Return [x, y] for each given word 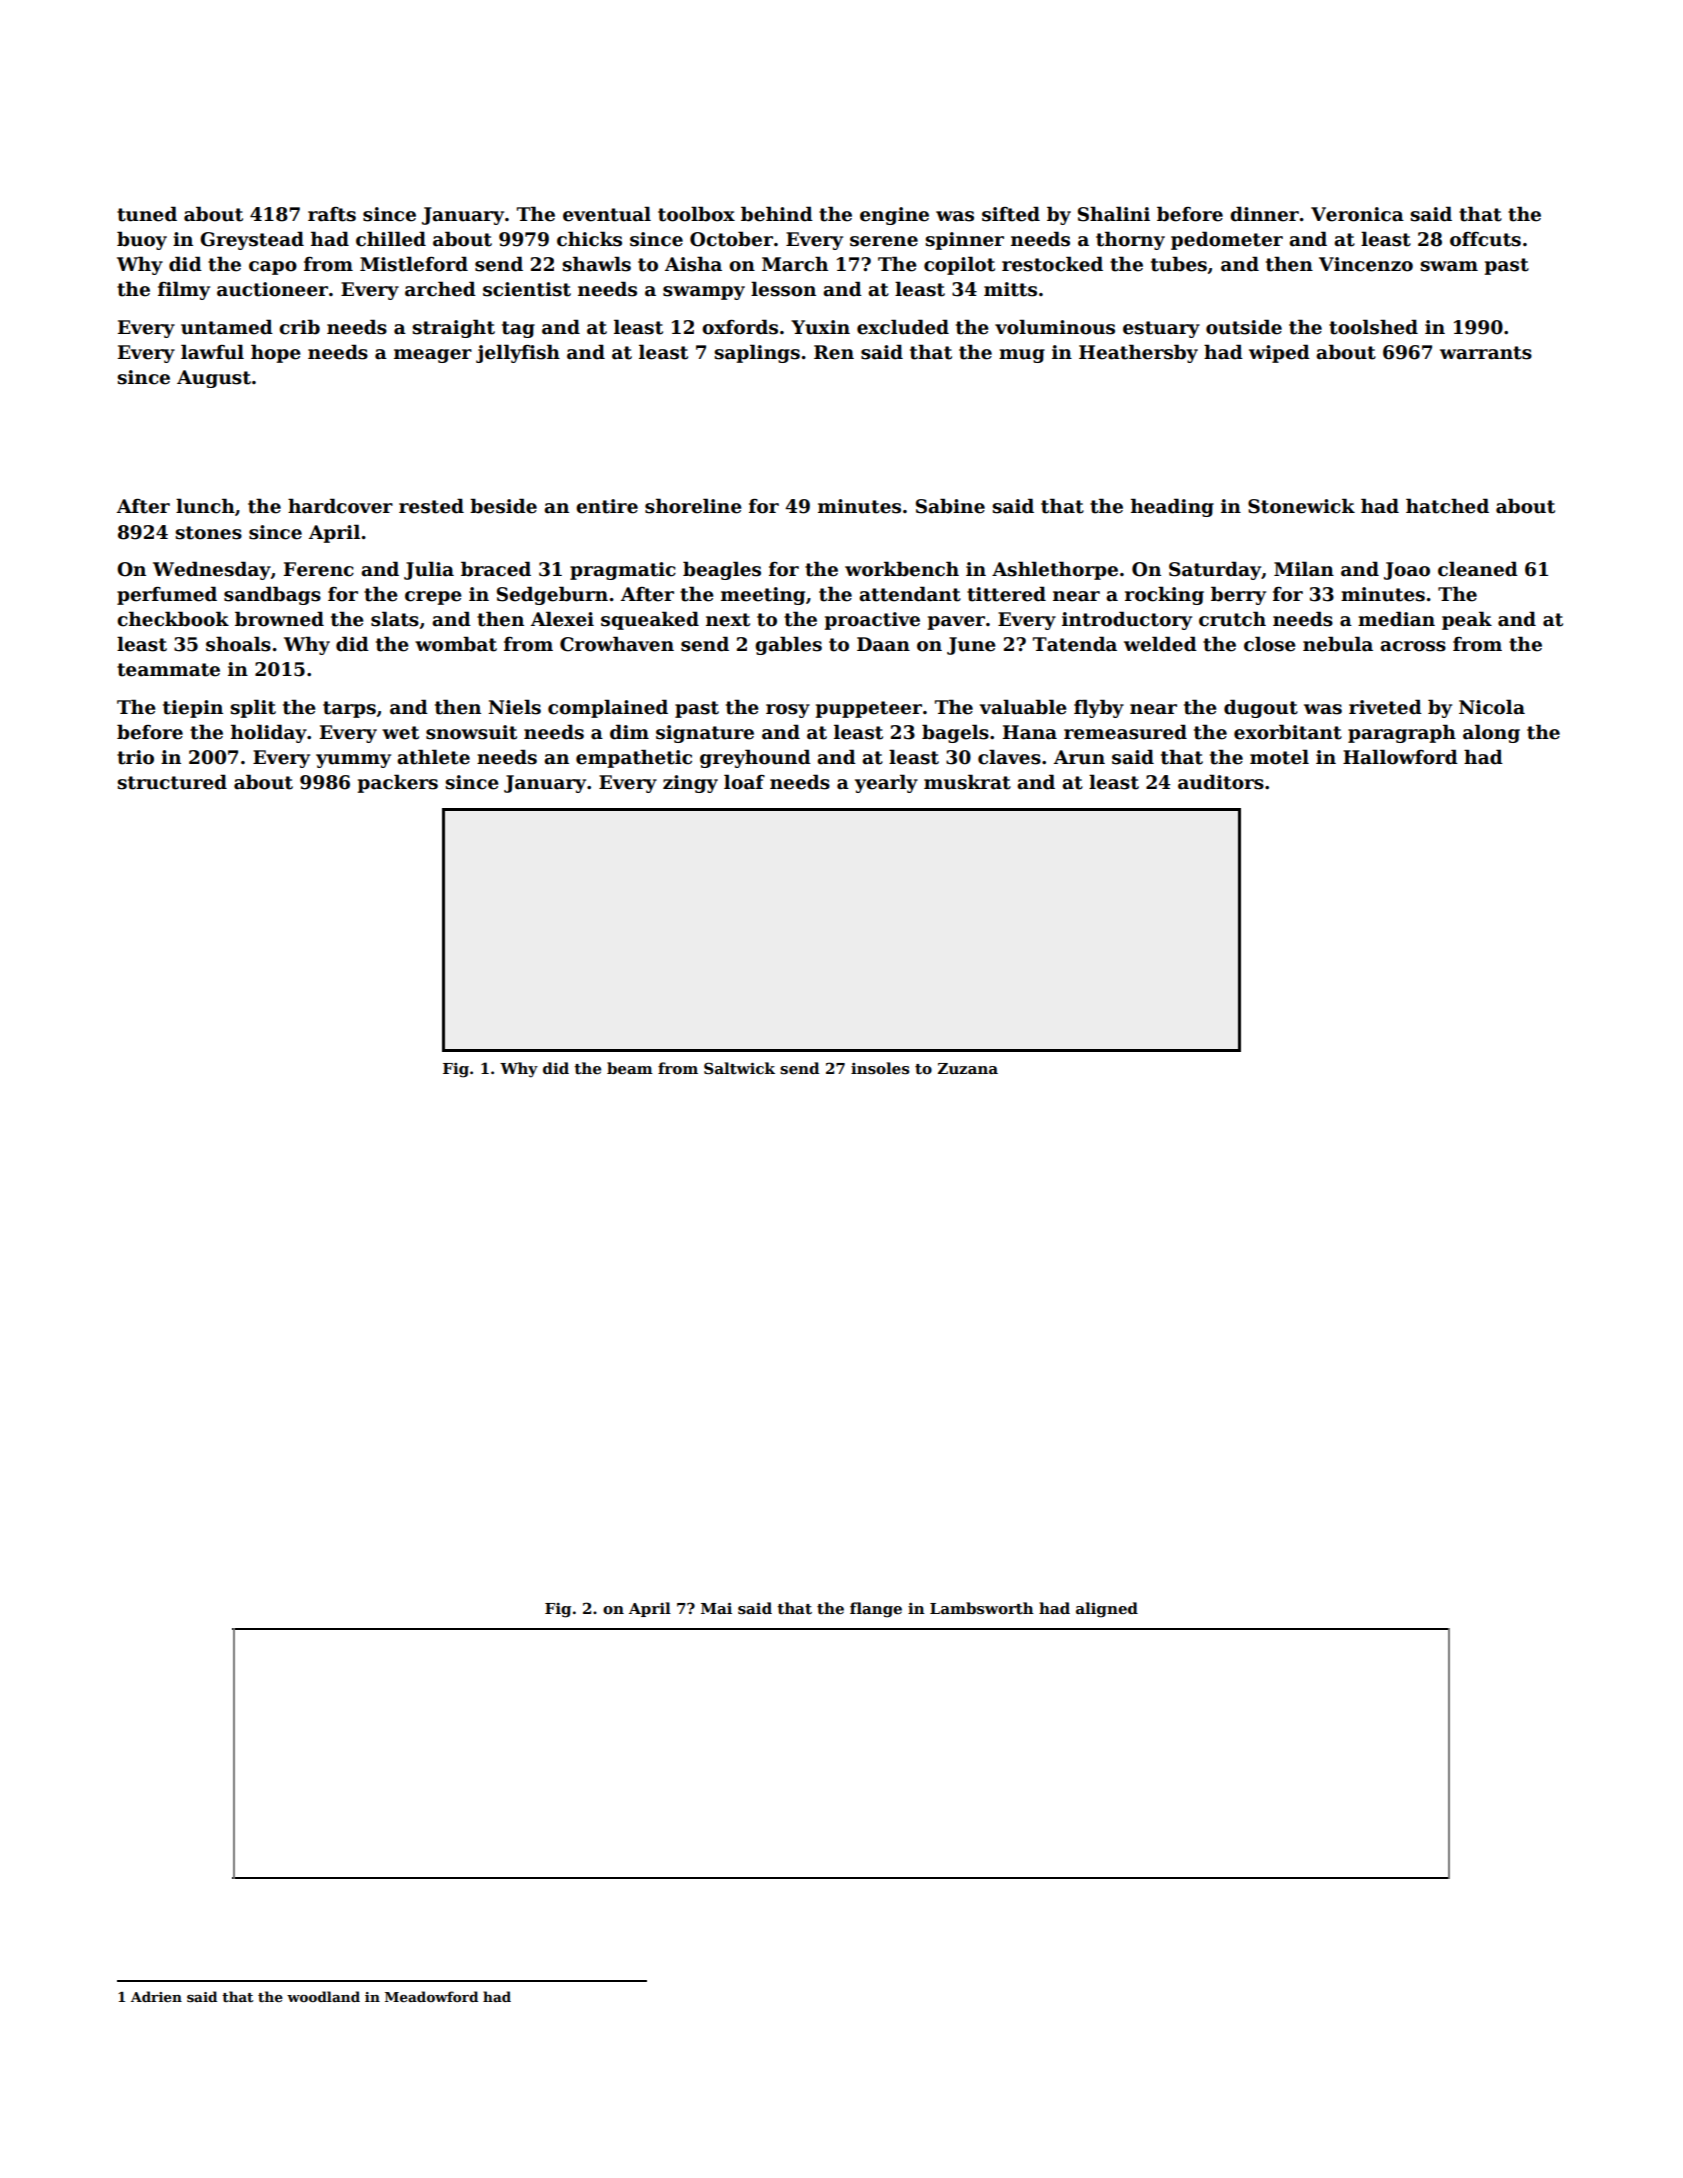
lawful [212, 352]
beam [630, 1068]
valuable [1023, 707]
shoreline [693, 506]
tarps [349, 709]
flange [876, 1610]
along [1491, 733]
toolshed [1373, 327]
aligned [1107, 1610]
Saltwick [739, 1068]
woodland [323, 1996]
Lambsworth [982, 1608]
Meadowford [431, 1996]
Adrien [156, 1996]
